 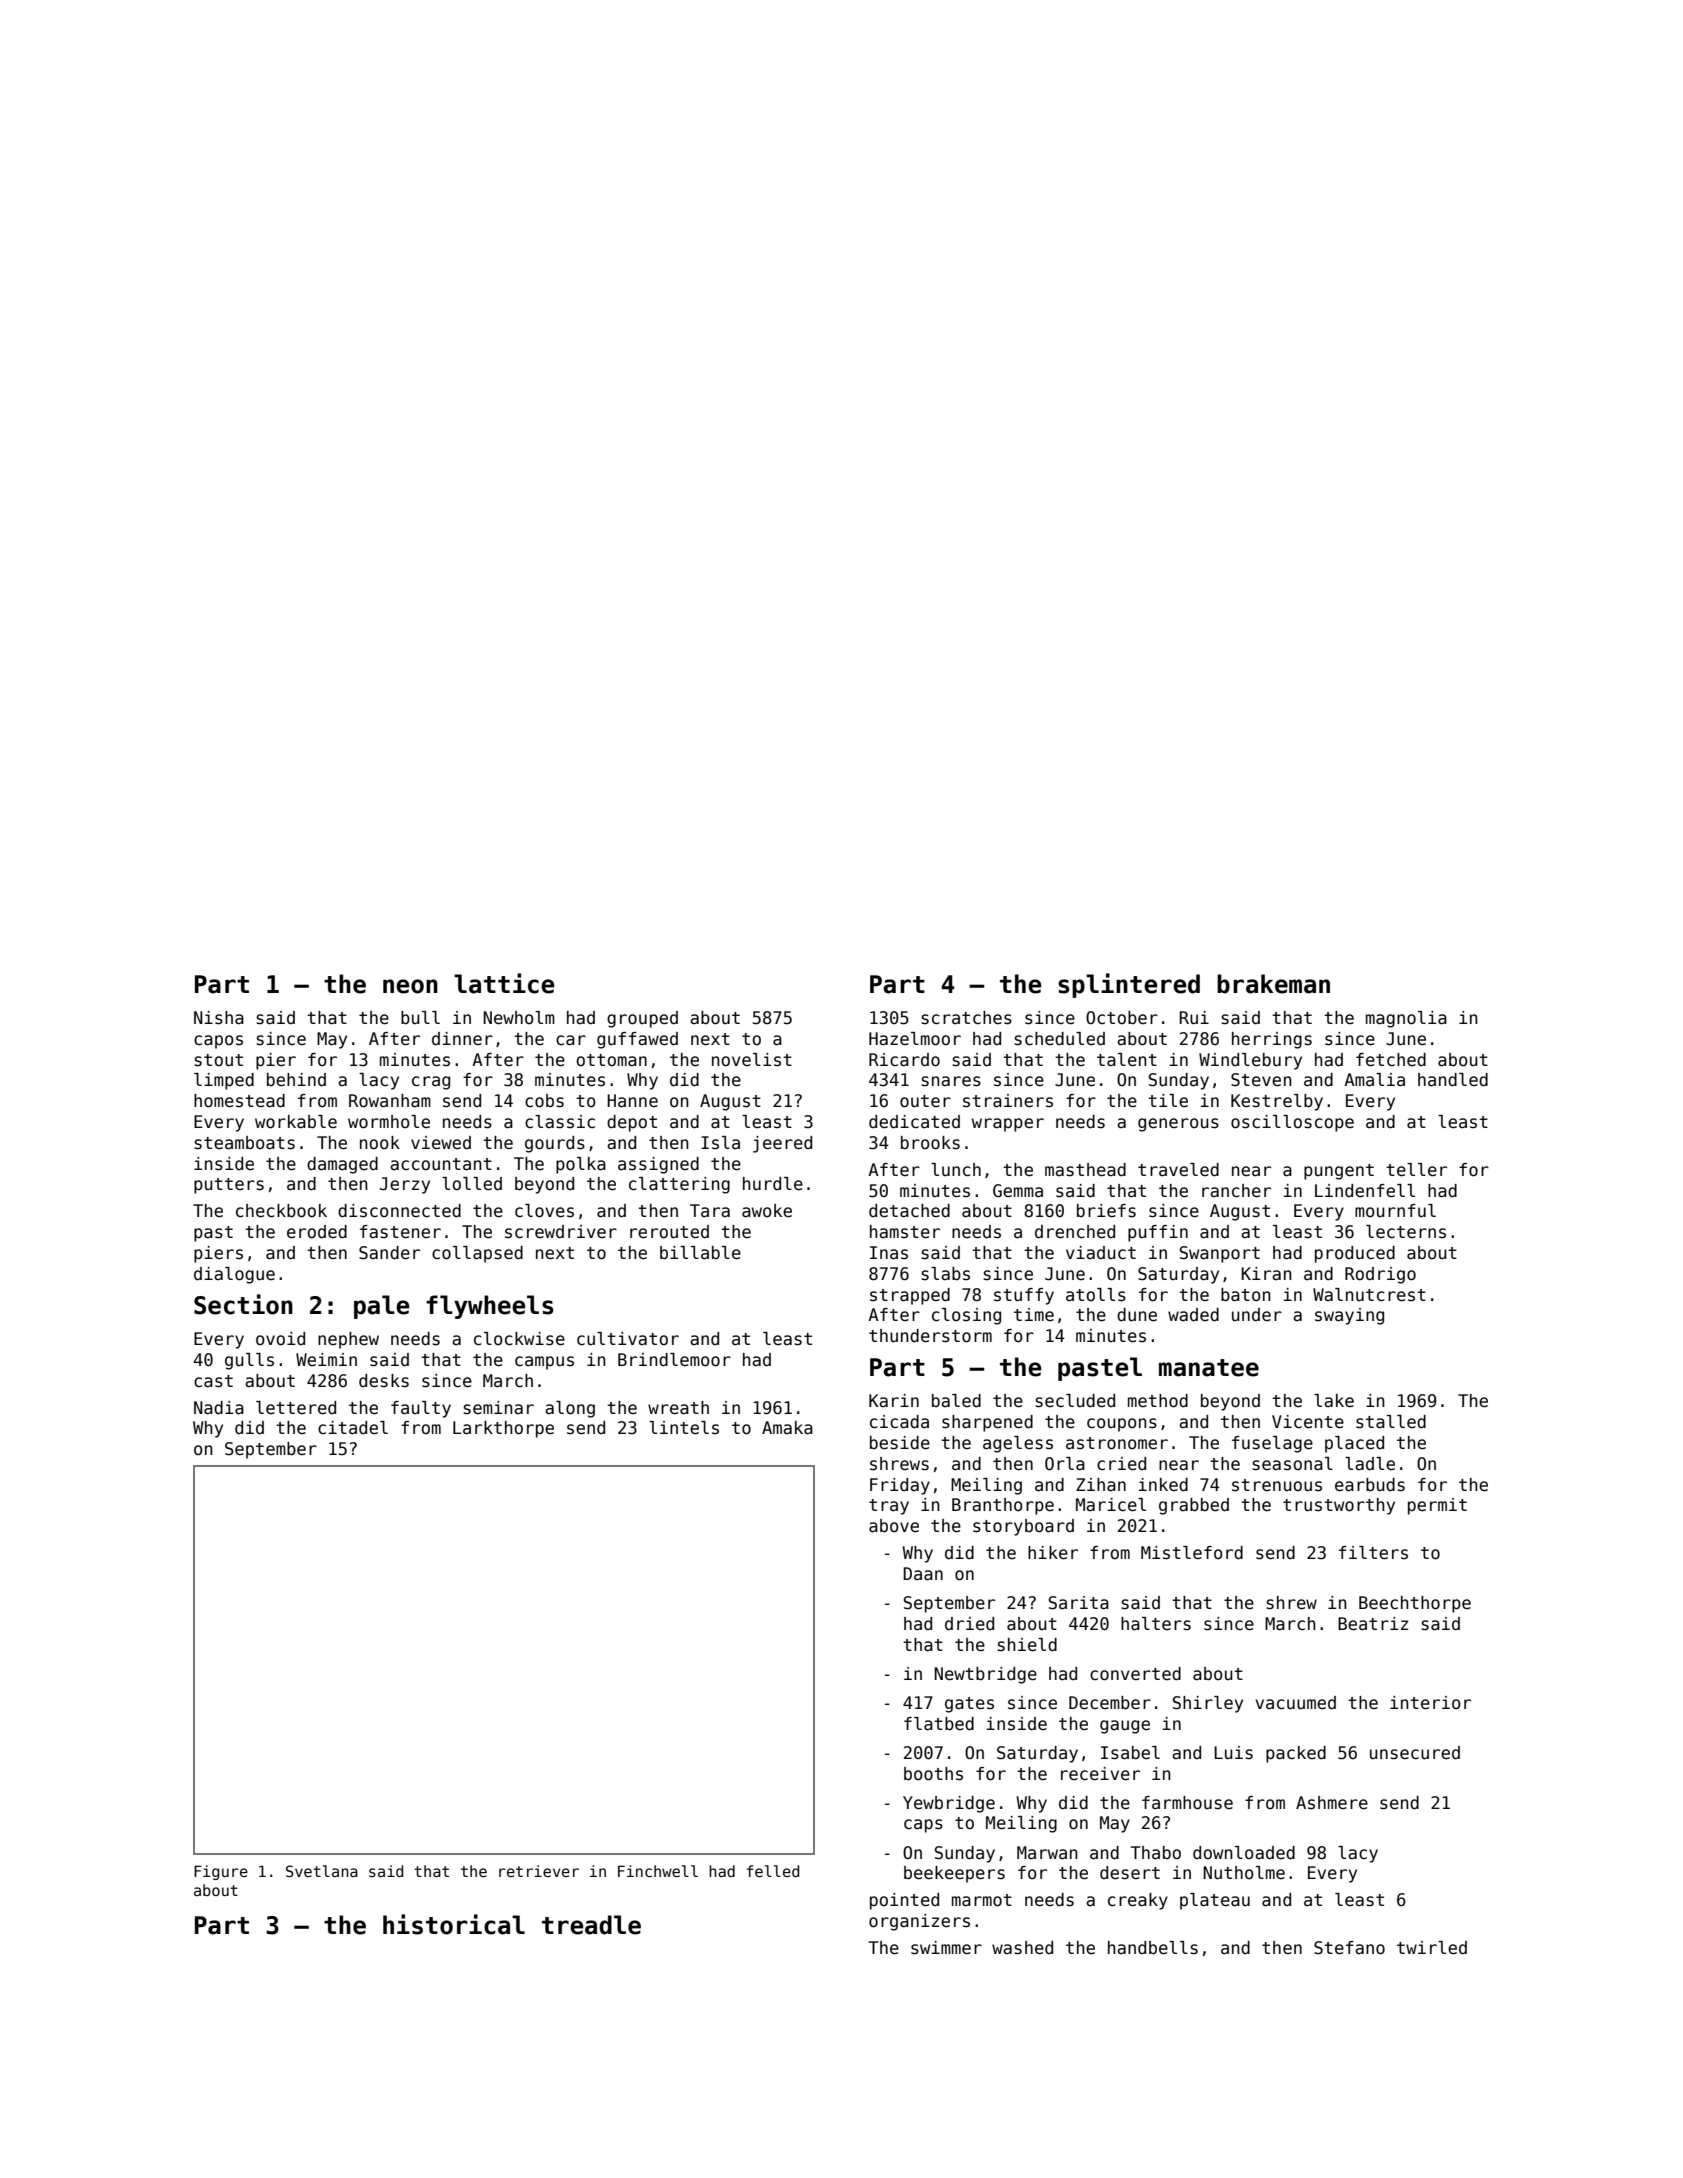 What do you see at coordinates (782, 1144) in the document?
I see `jeered` at bounding box center [782, 1144].
